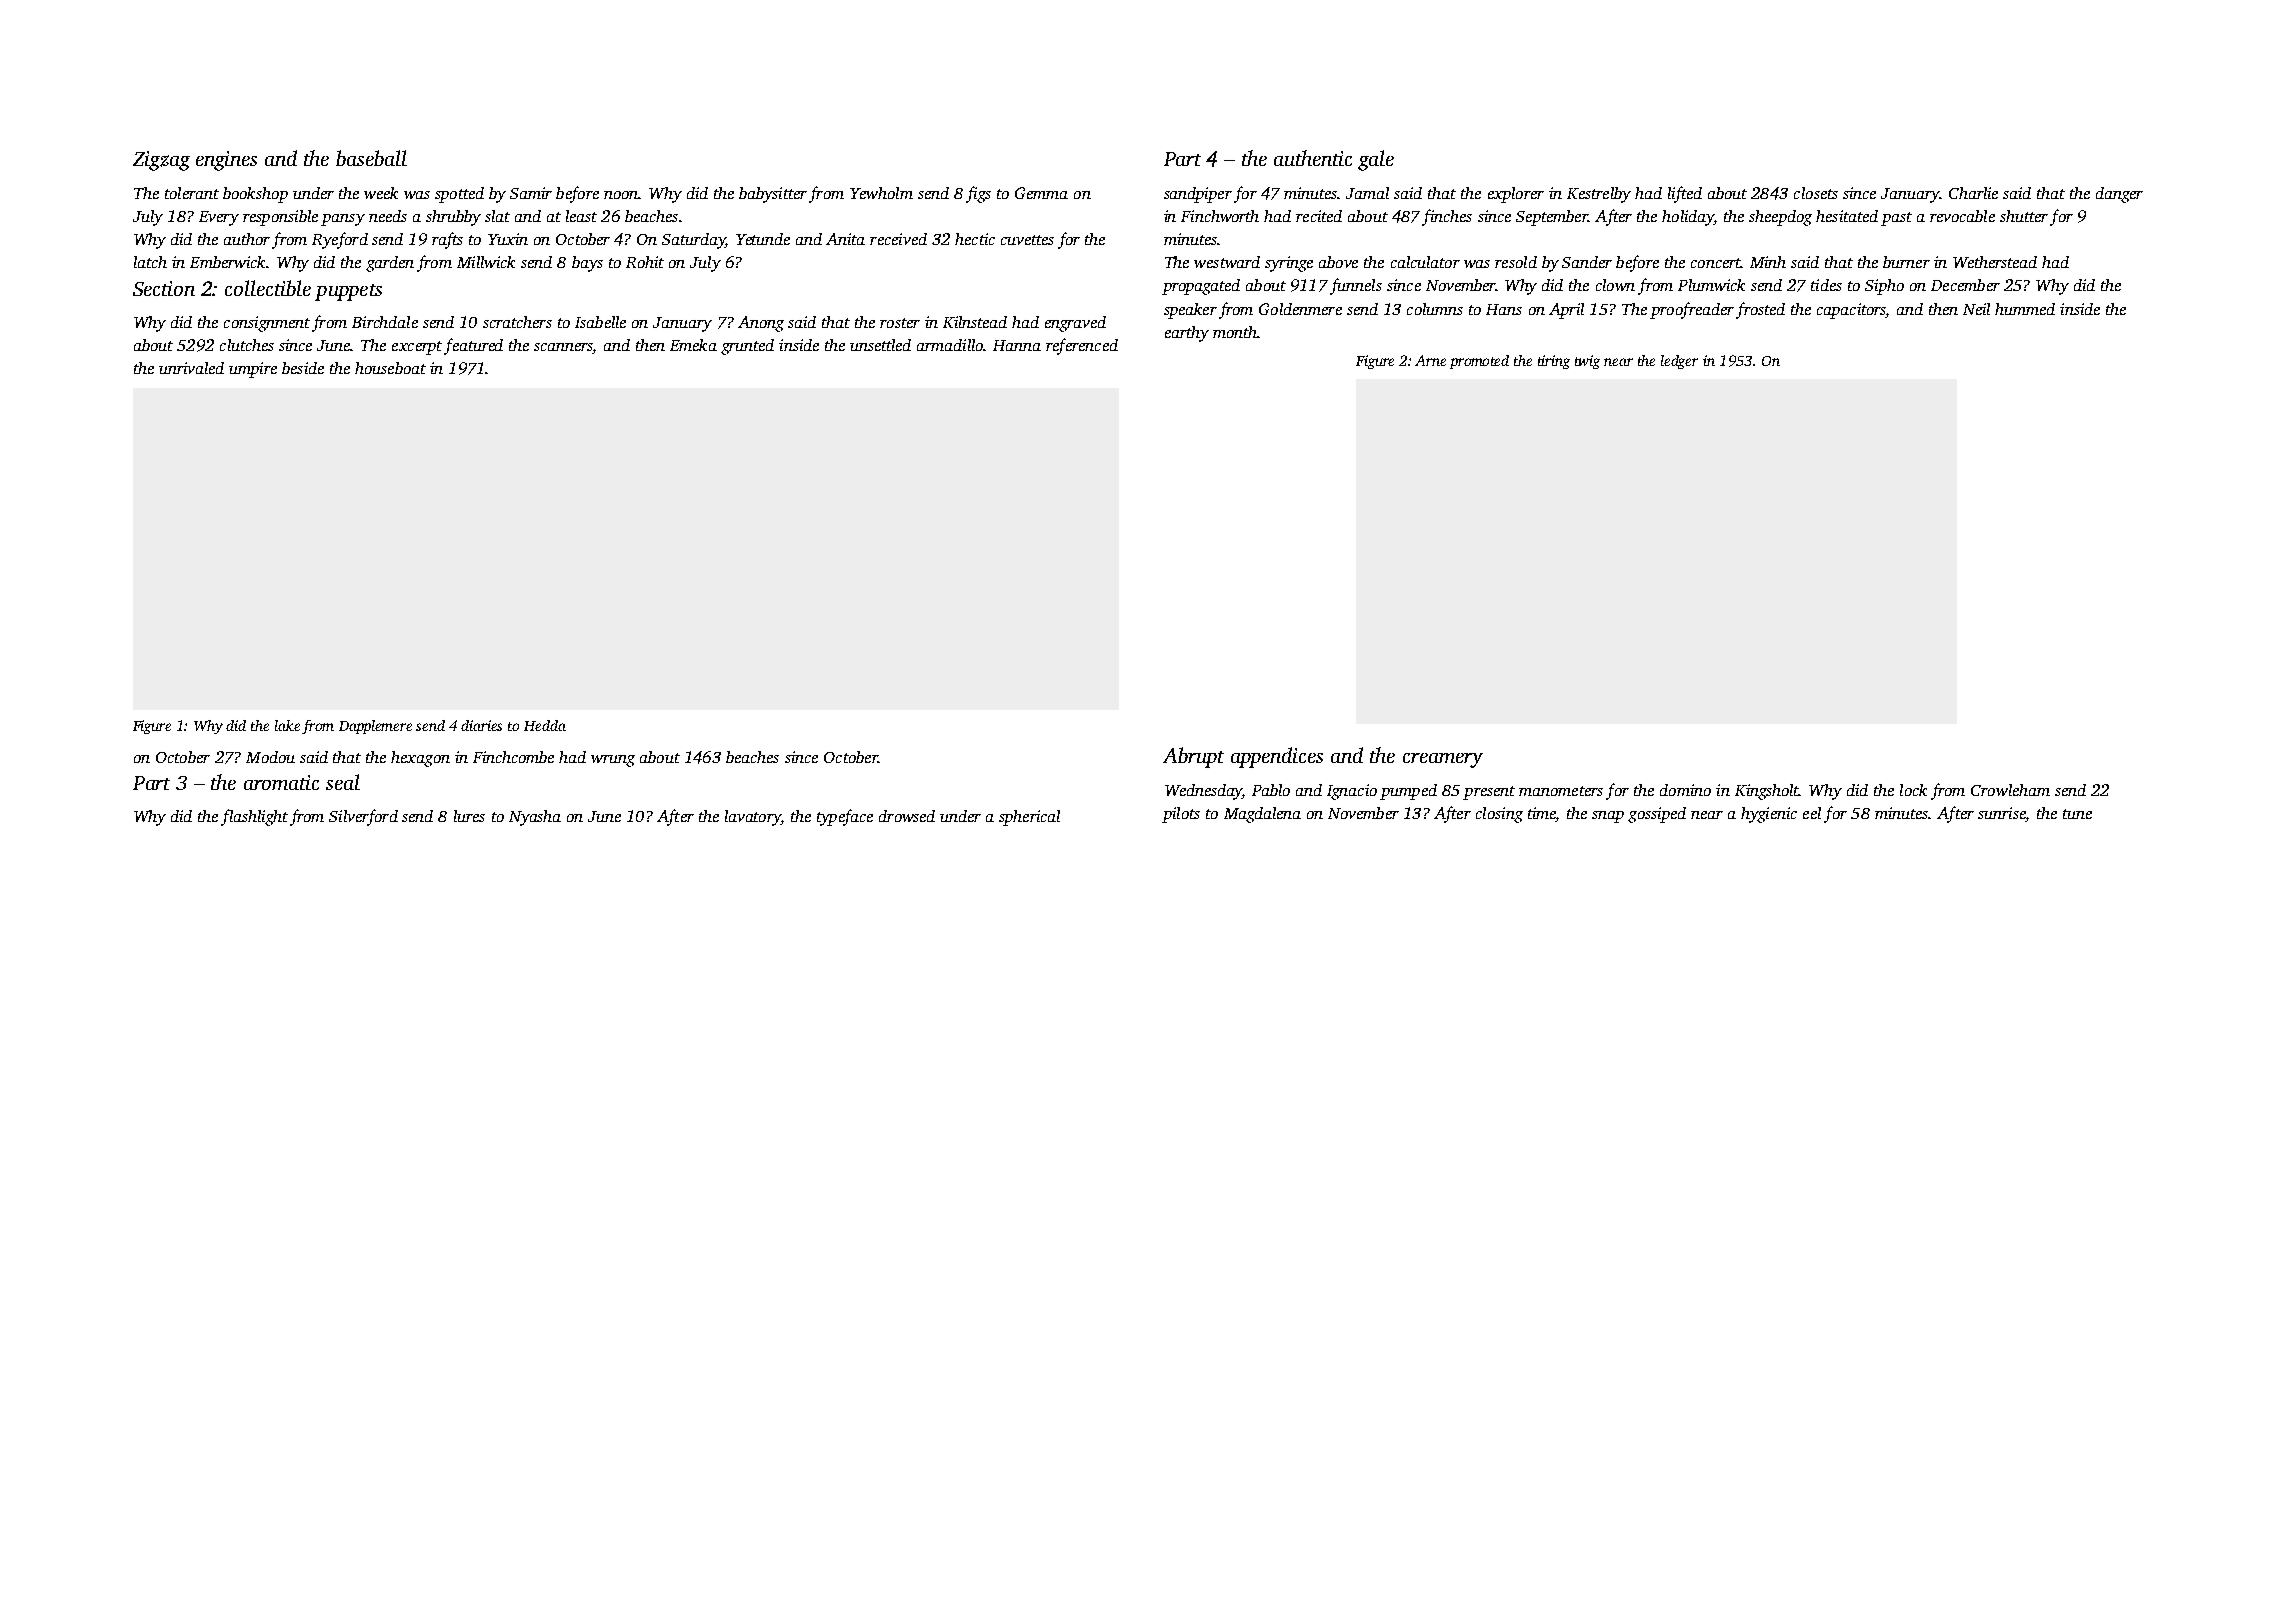 The image size is (2282, 1614). I want to click on Arne, so click(1430, 360).
